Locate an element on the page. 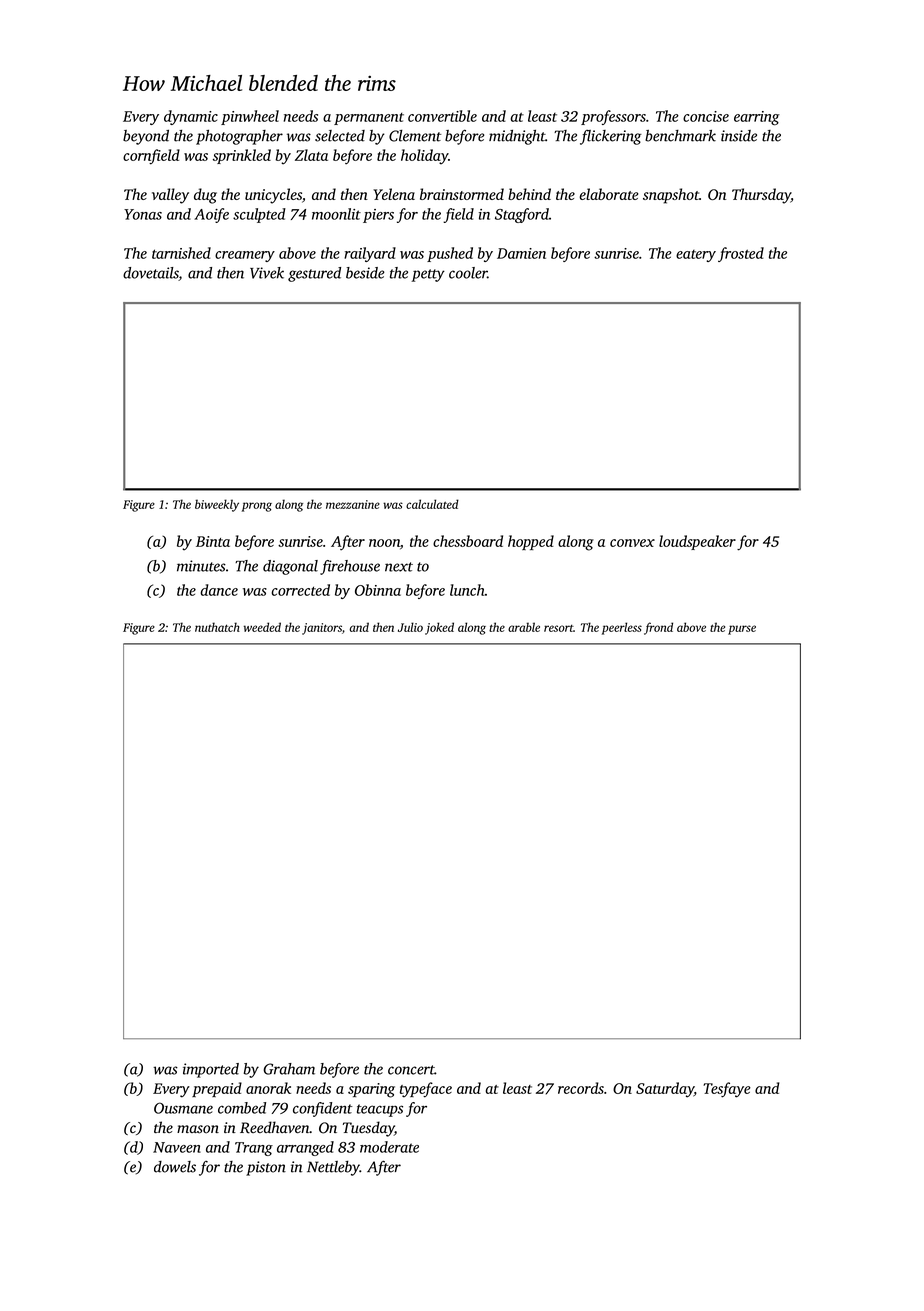 Image resolution: width=924 pixels, height=1311 pixels. nuthatch is located at coordinates (217, 627).
